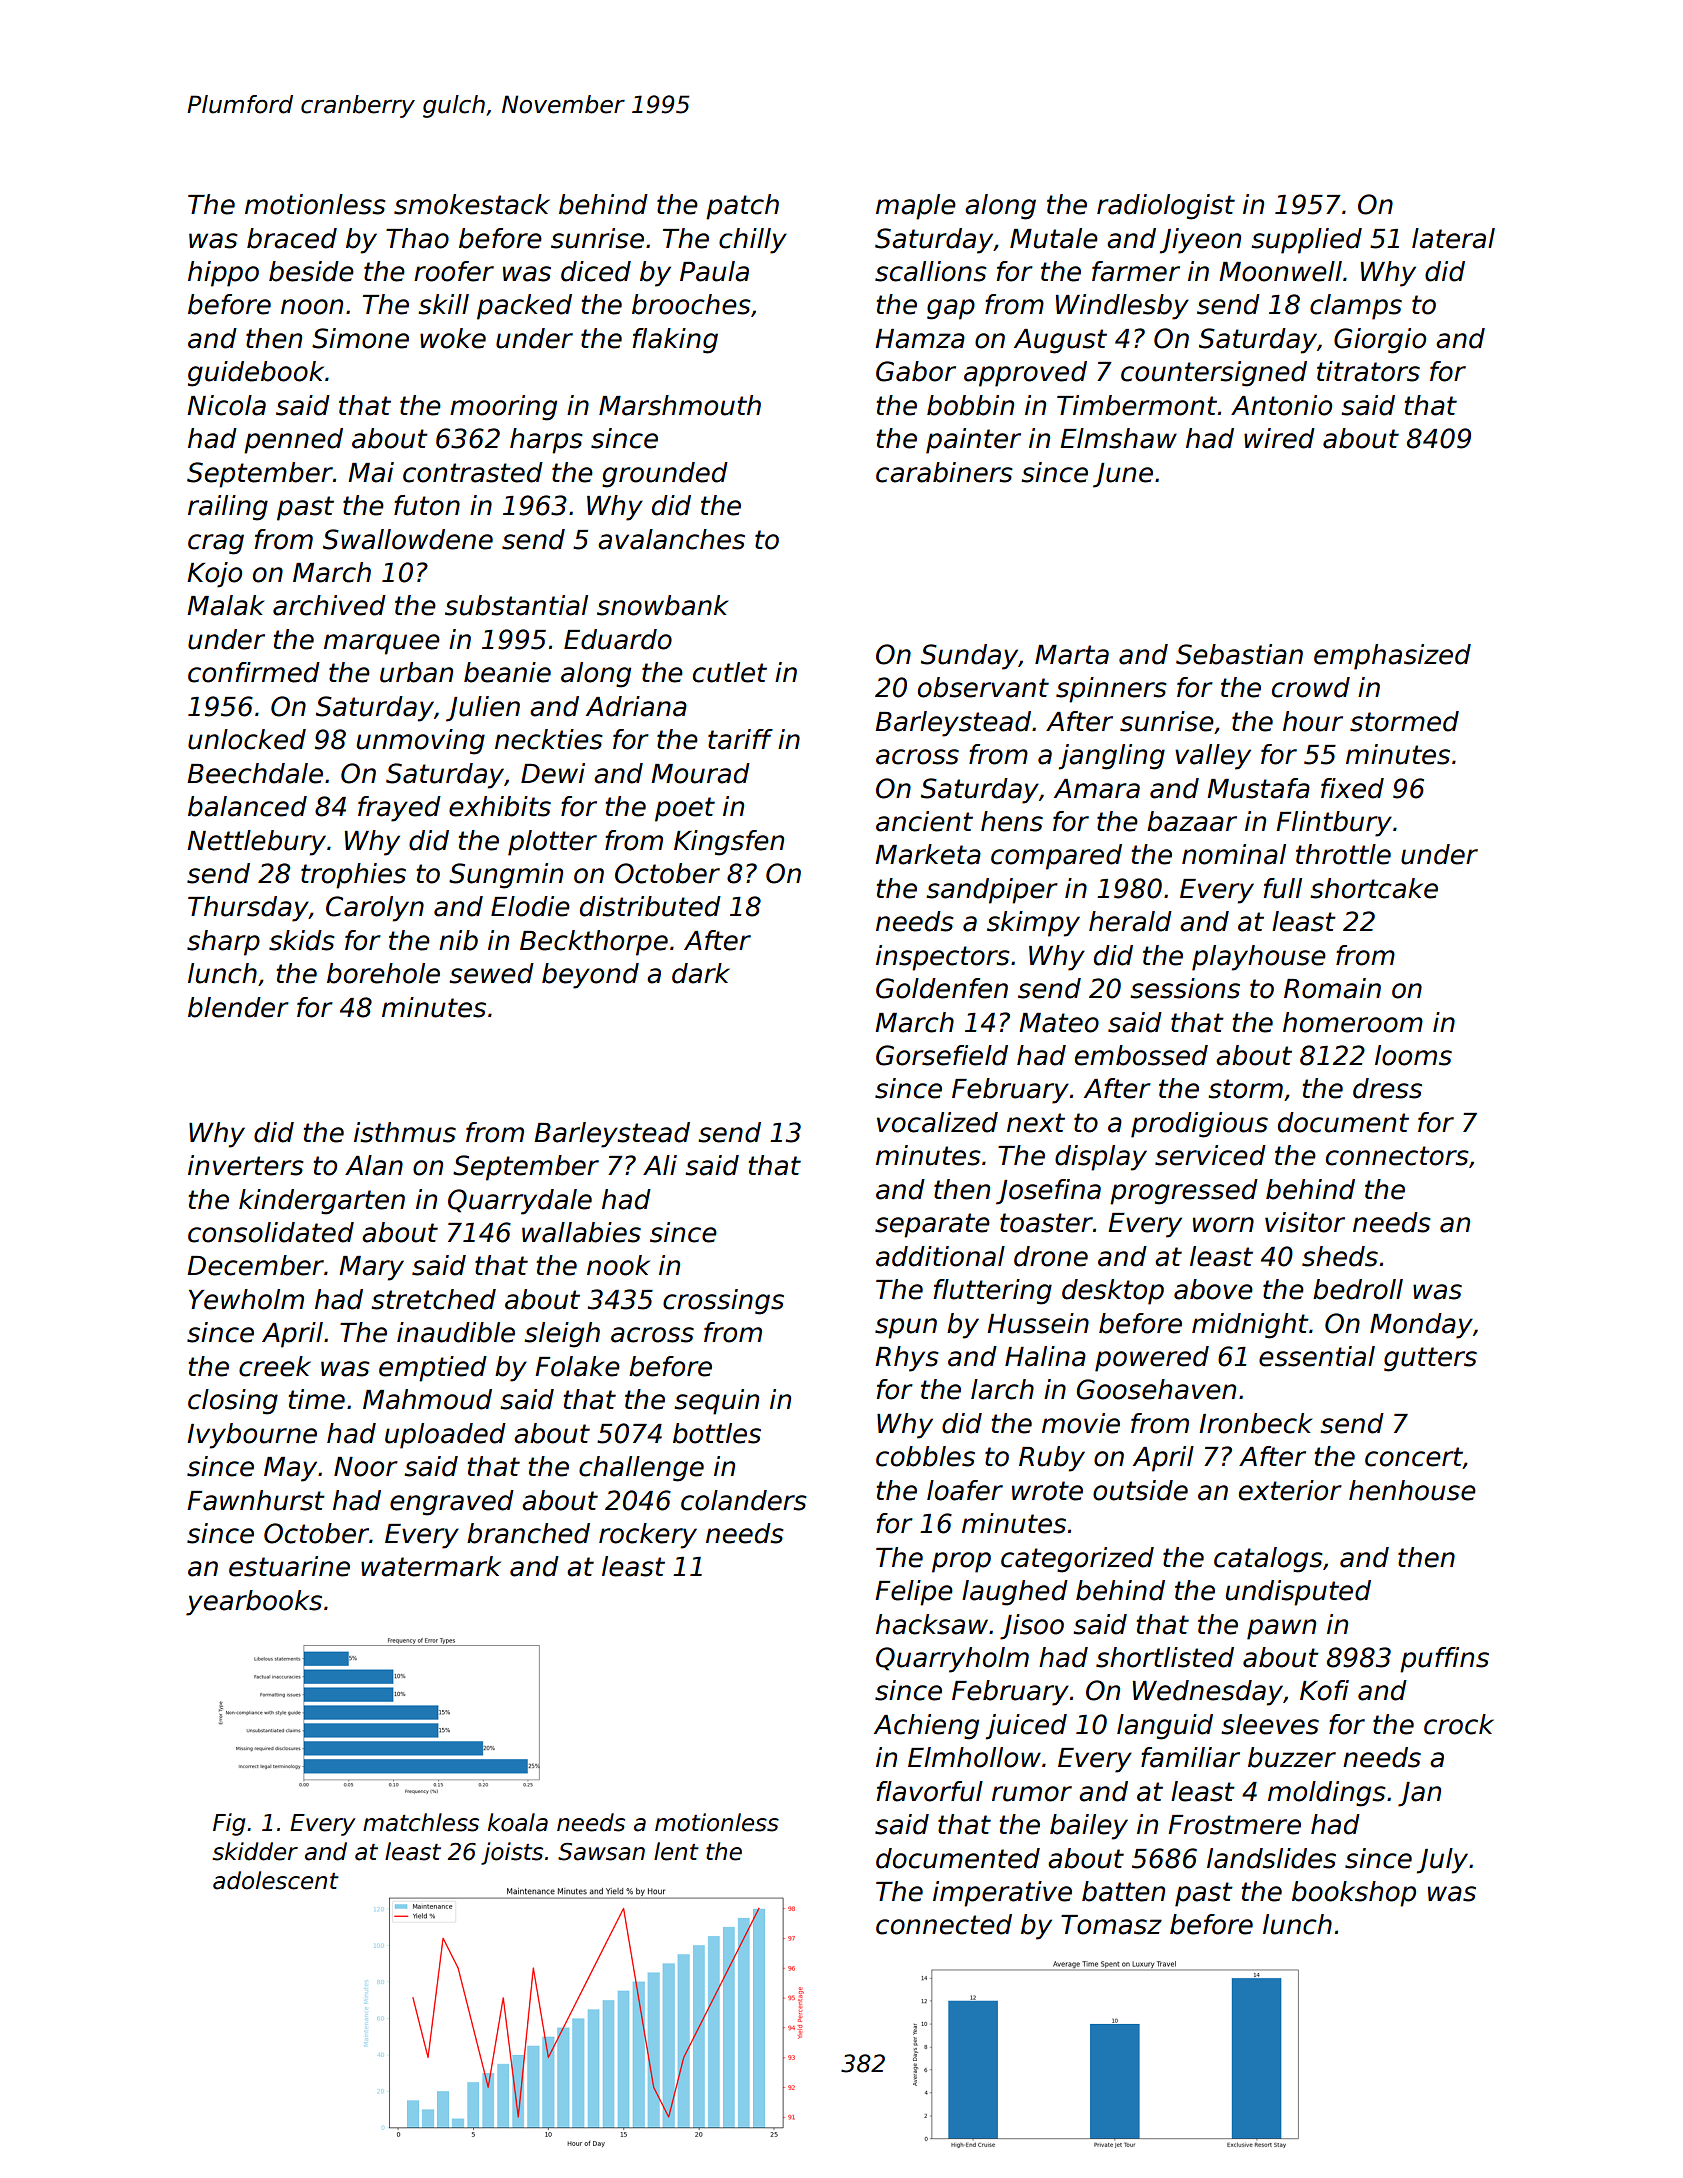 This page has width=1683, height=2178. What do you see at coordinates (512, 1853) in the page?
I see `joists` at bounding box center [512, 1853].
